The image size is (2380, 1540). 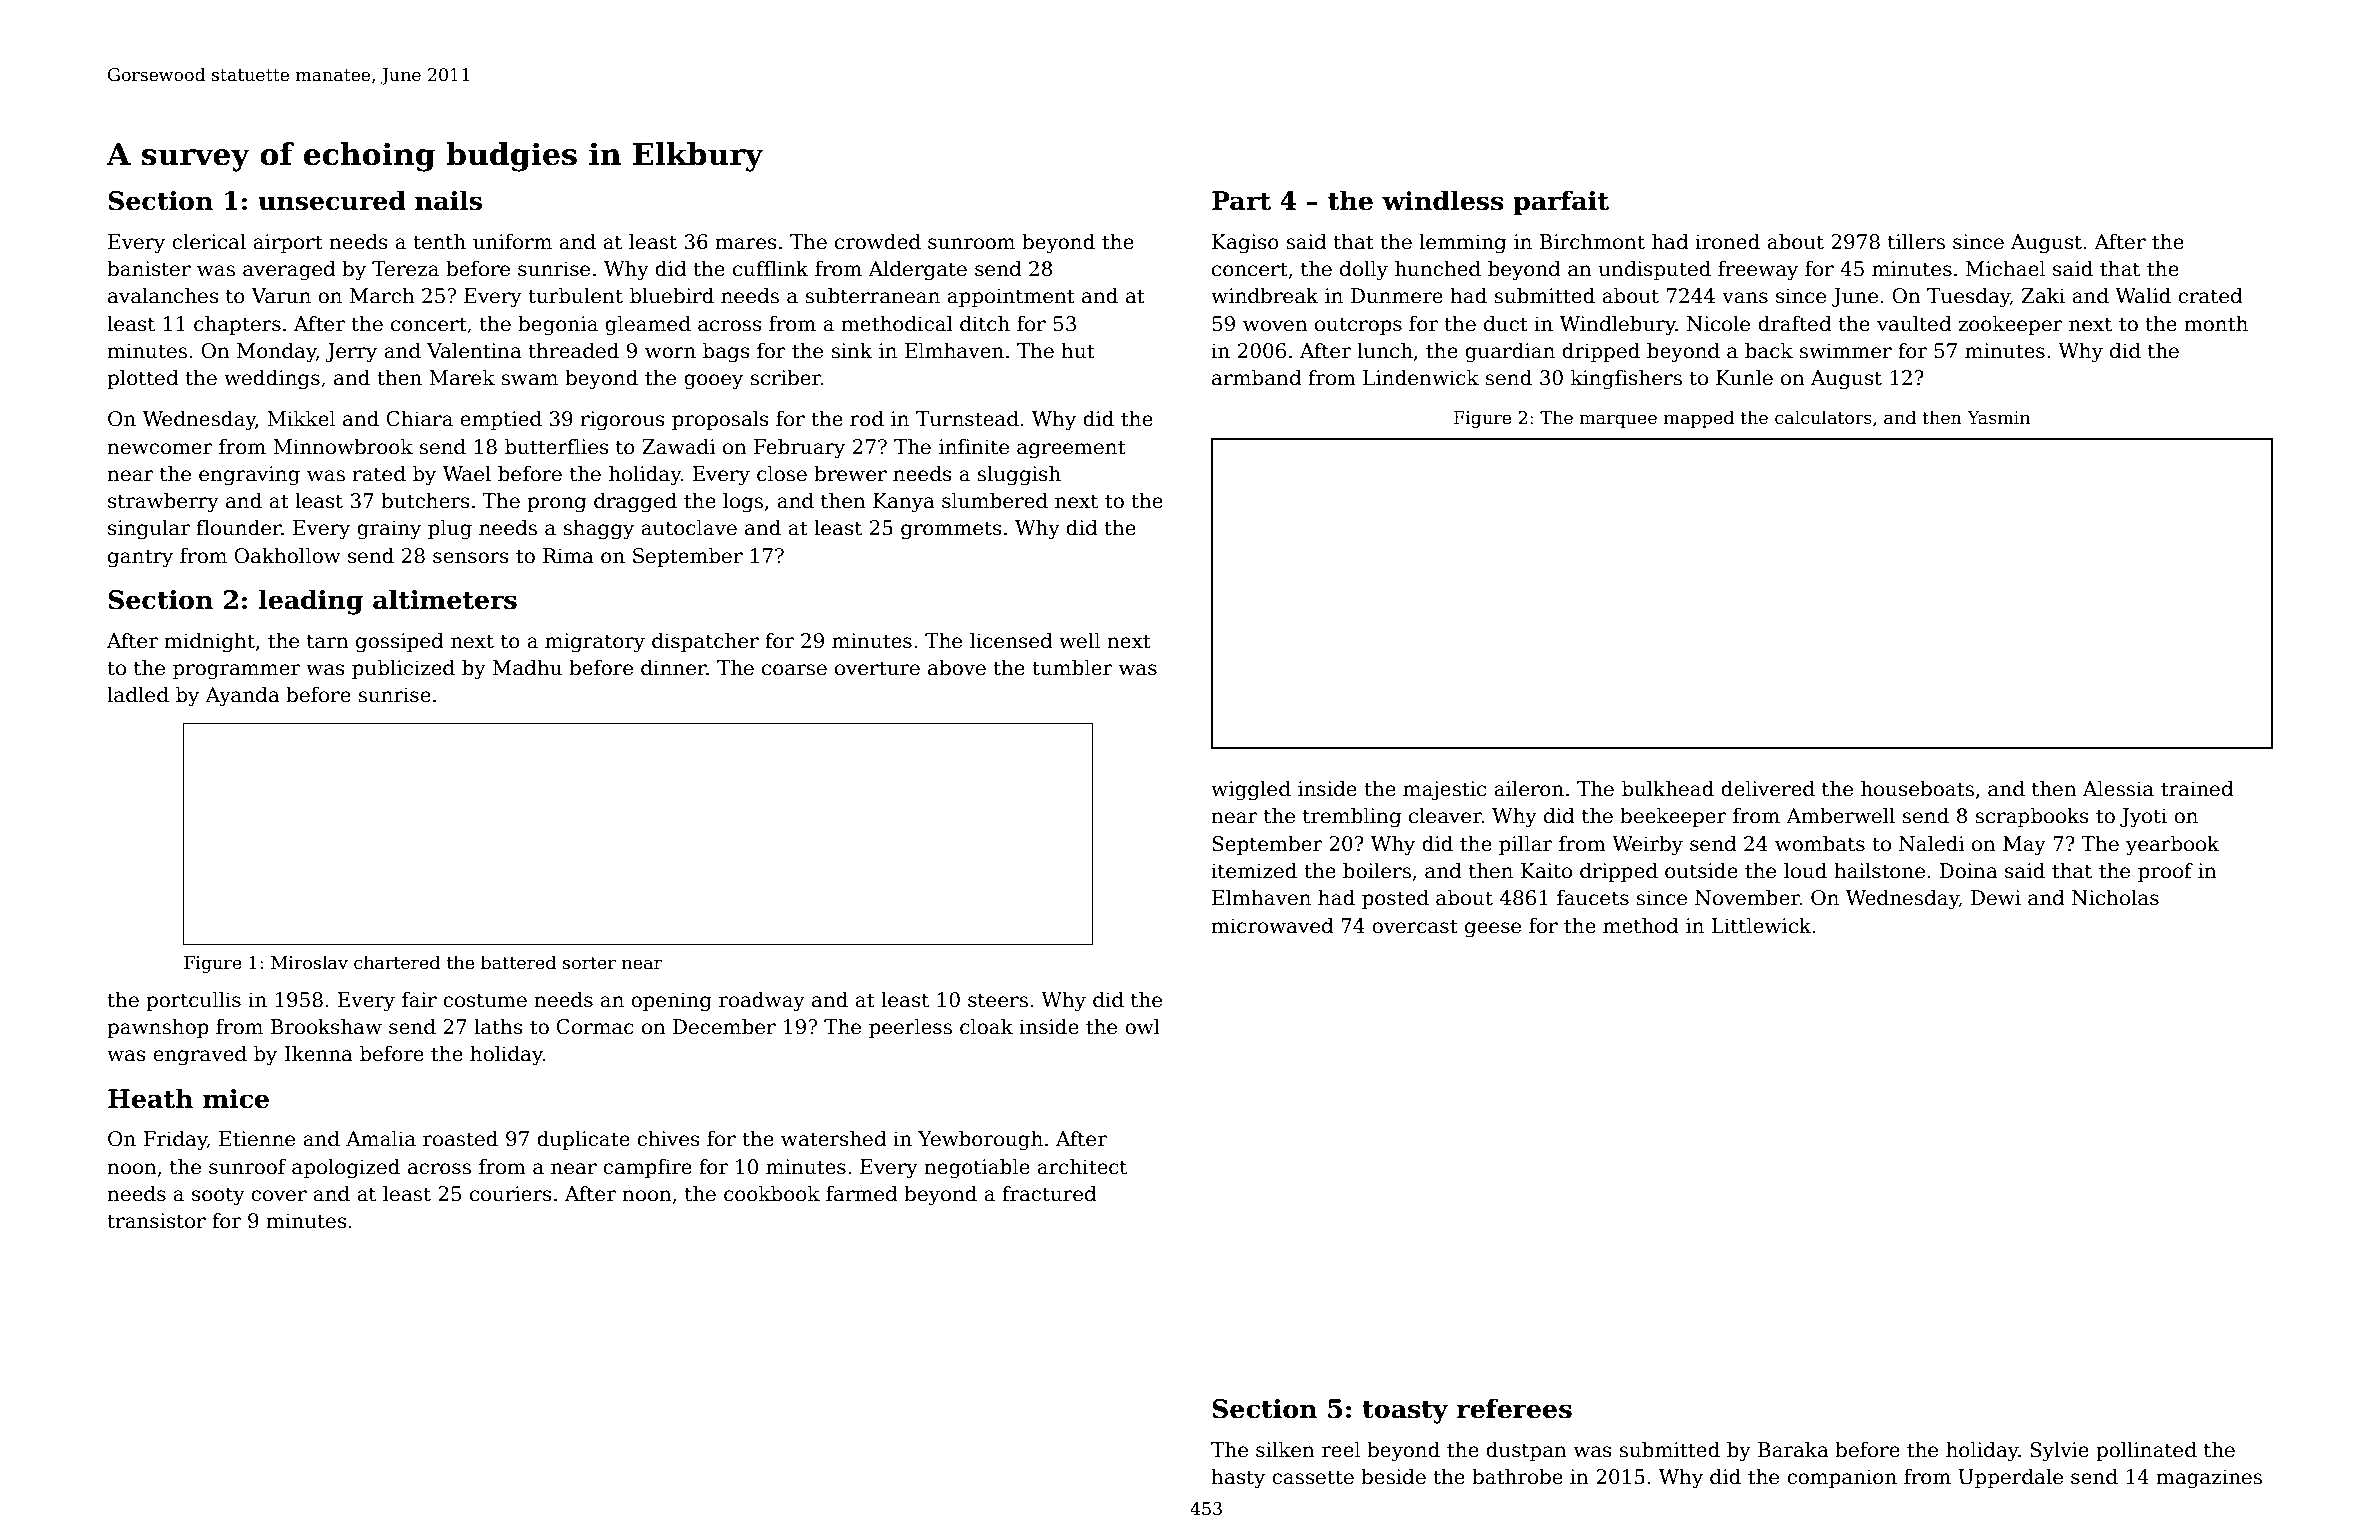 What do you see at coordinates (281, 296) in the screenshot?
I see `Varun` at bounding box center [281, 296].
